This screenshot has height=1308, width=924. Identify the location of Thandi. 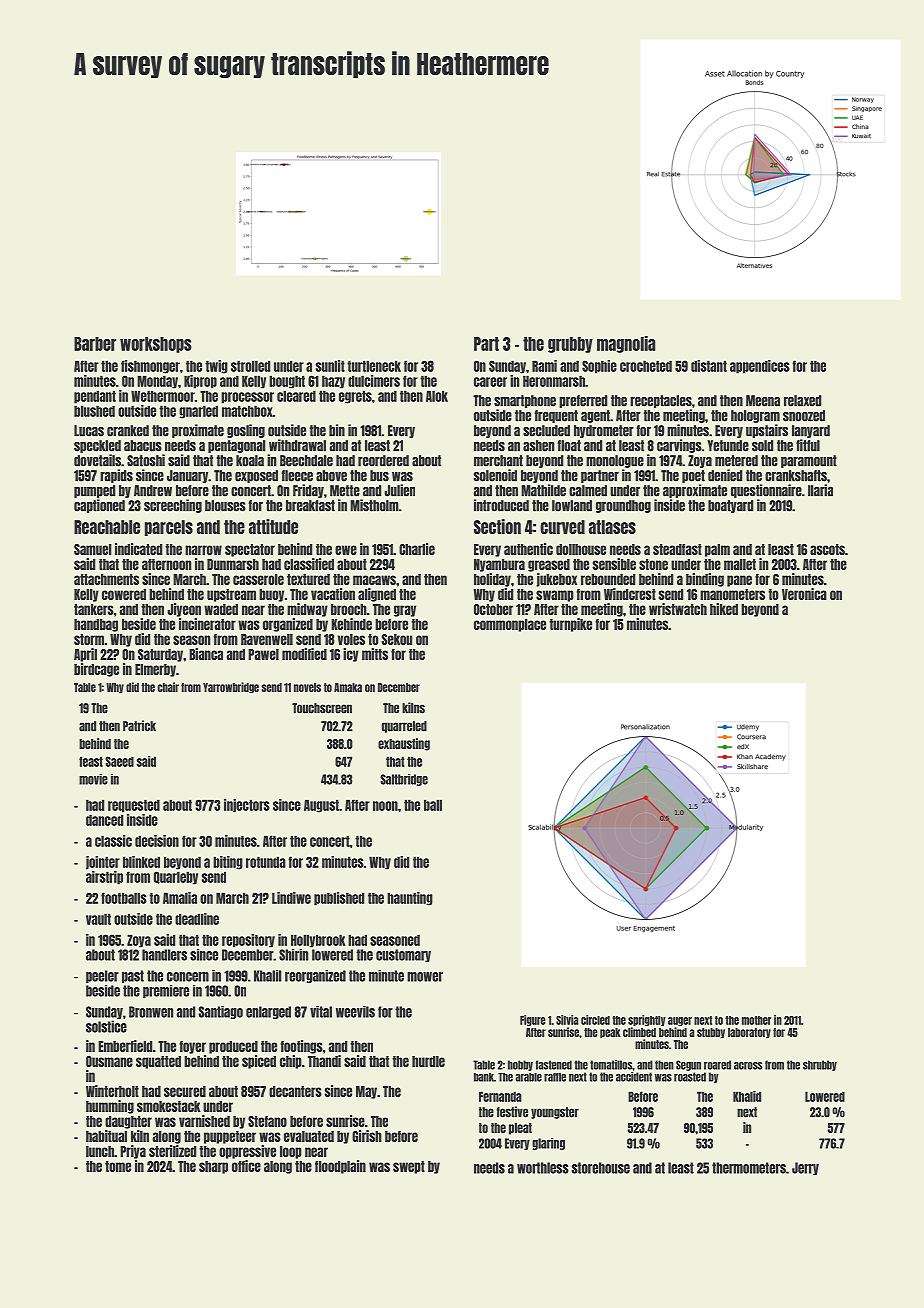
(324, 1061).
